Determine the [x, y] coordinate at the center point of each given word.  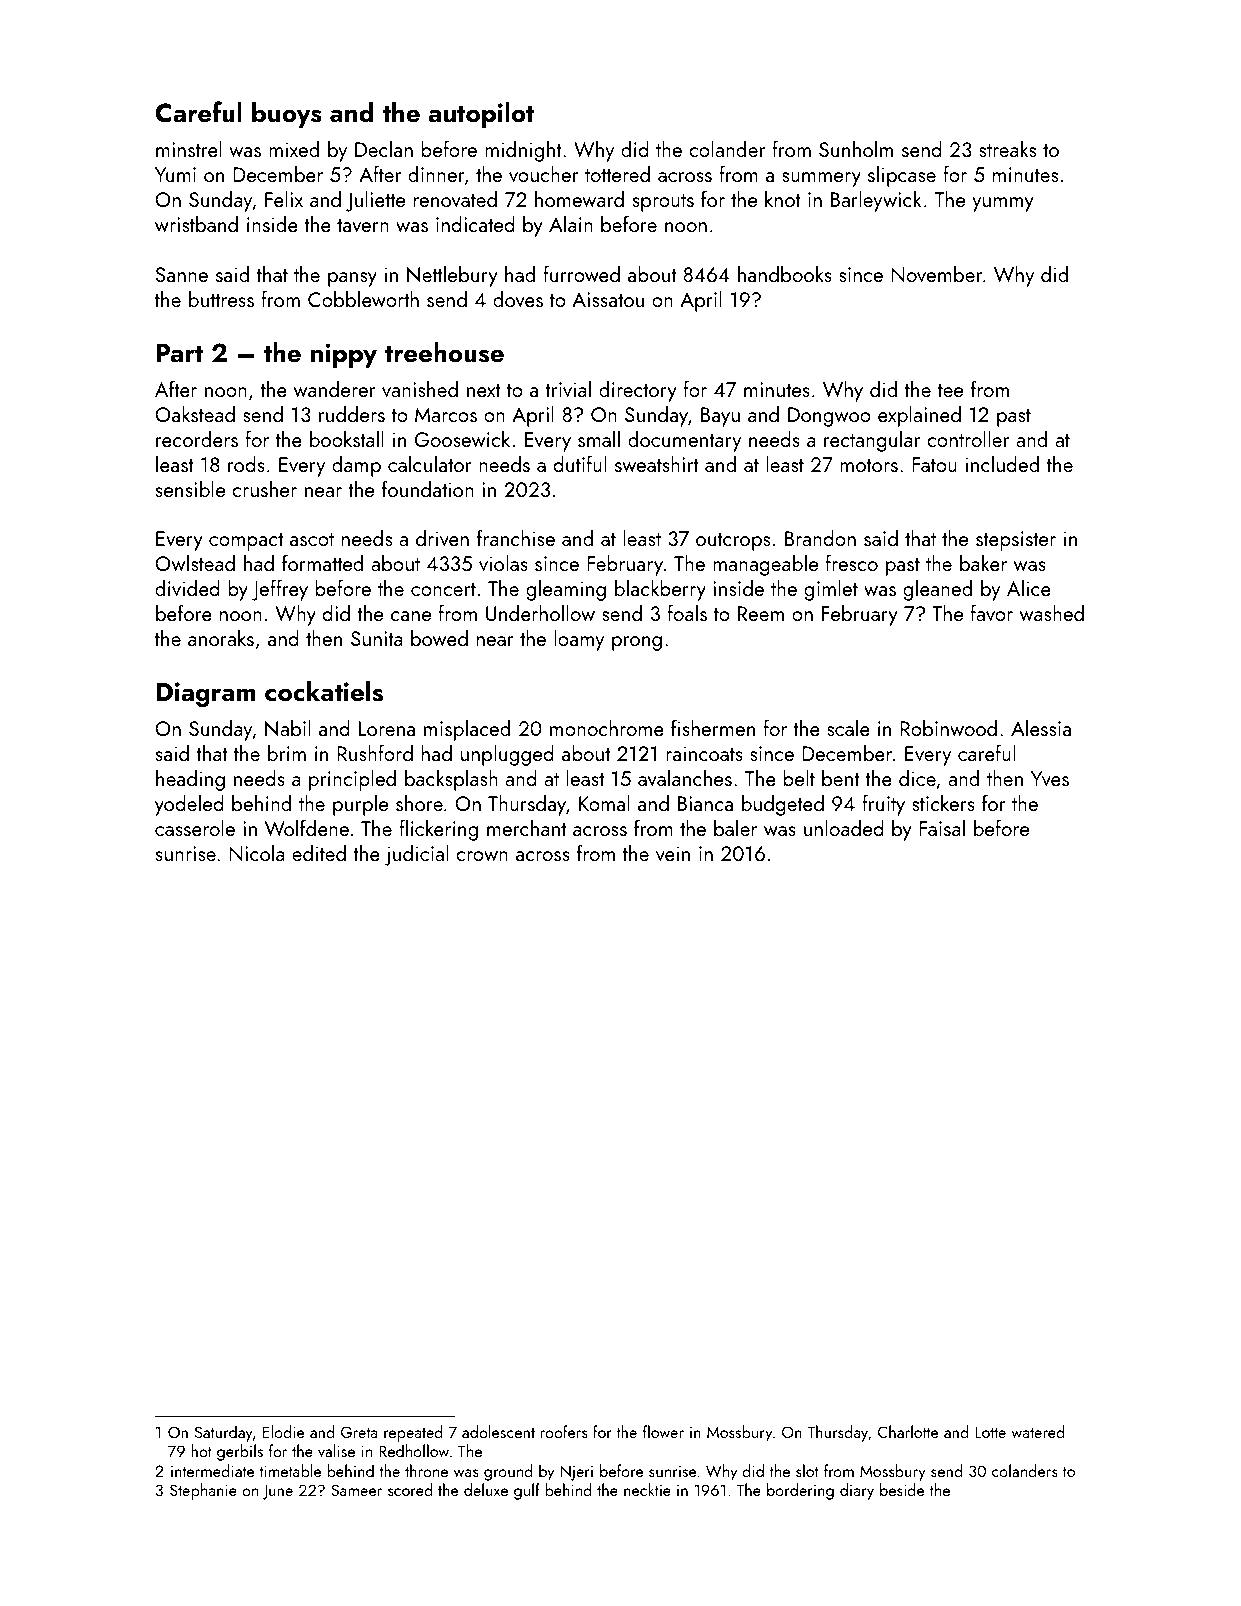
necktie [647, 1489]
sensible [190, 489]
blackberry [660, 590]
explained [919, 416]
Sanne [182, 274]
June [277, 1492]
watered [1037, 1431]
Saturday [224, 1433]
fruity [883, 805]
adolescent [498, 1431]
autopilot [482, 114]
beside [902, 1489]
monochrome [607, 728]
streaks [1007, 149]
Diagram [206, 694]
